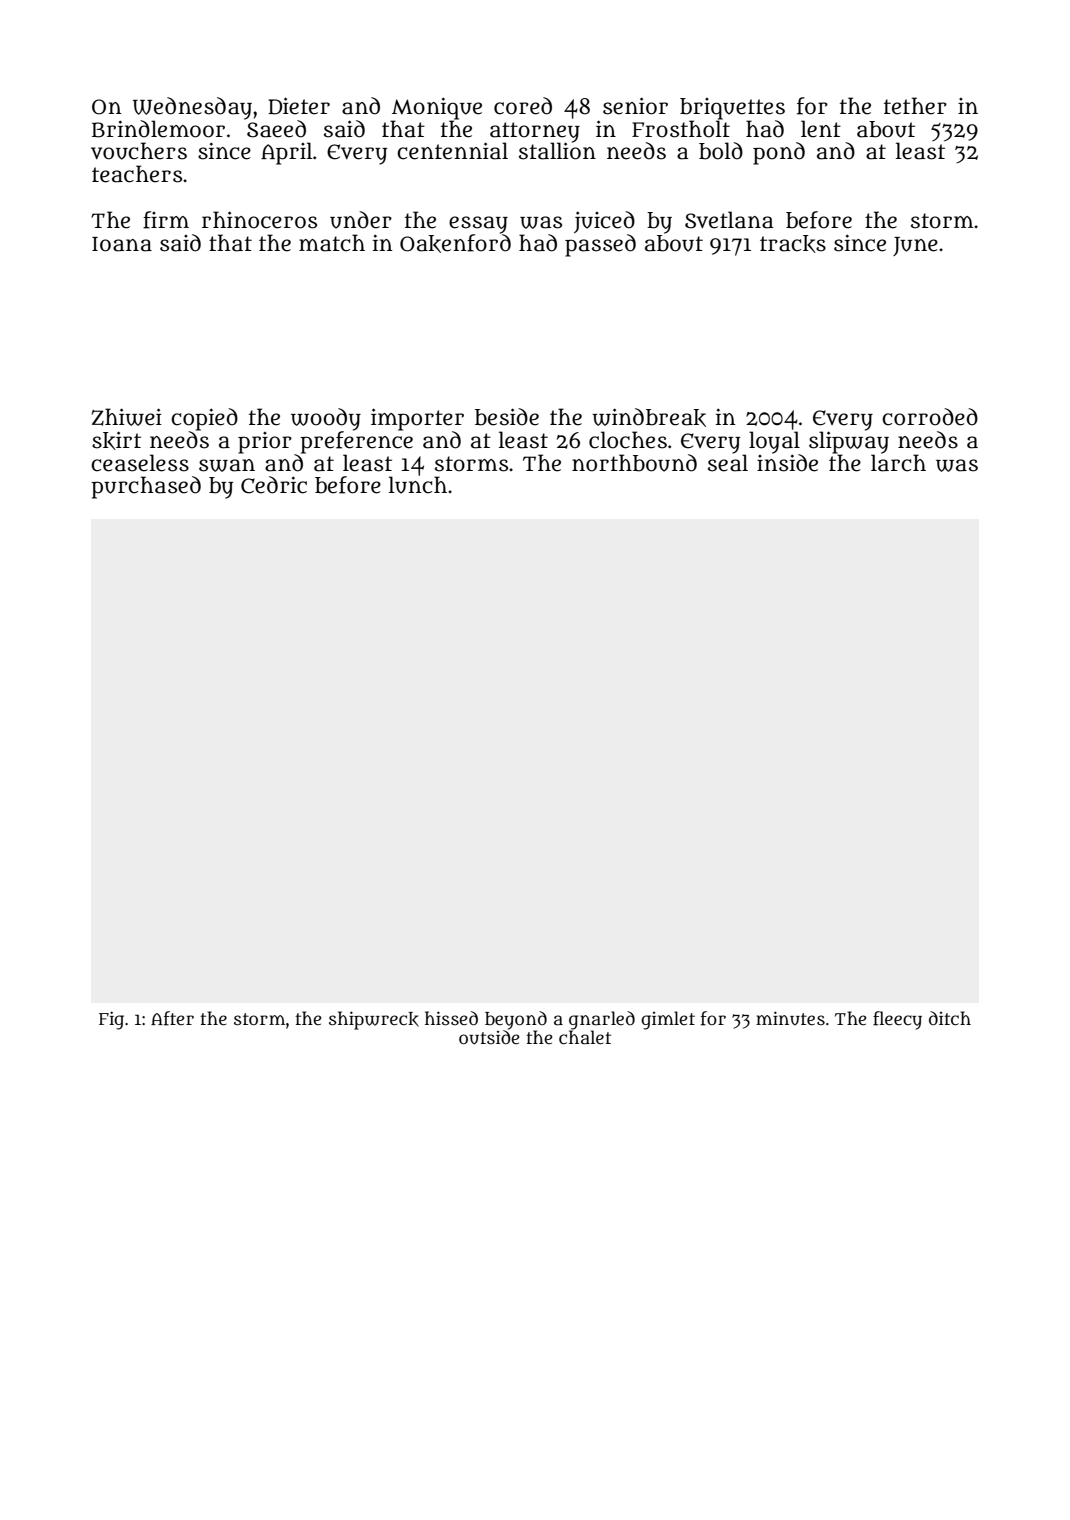  Describe the element at coordinates (418, 485) in the page. I see `lunch` at that location.
